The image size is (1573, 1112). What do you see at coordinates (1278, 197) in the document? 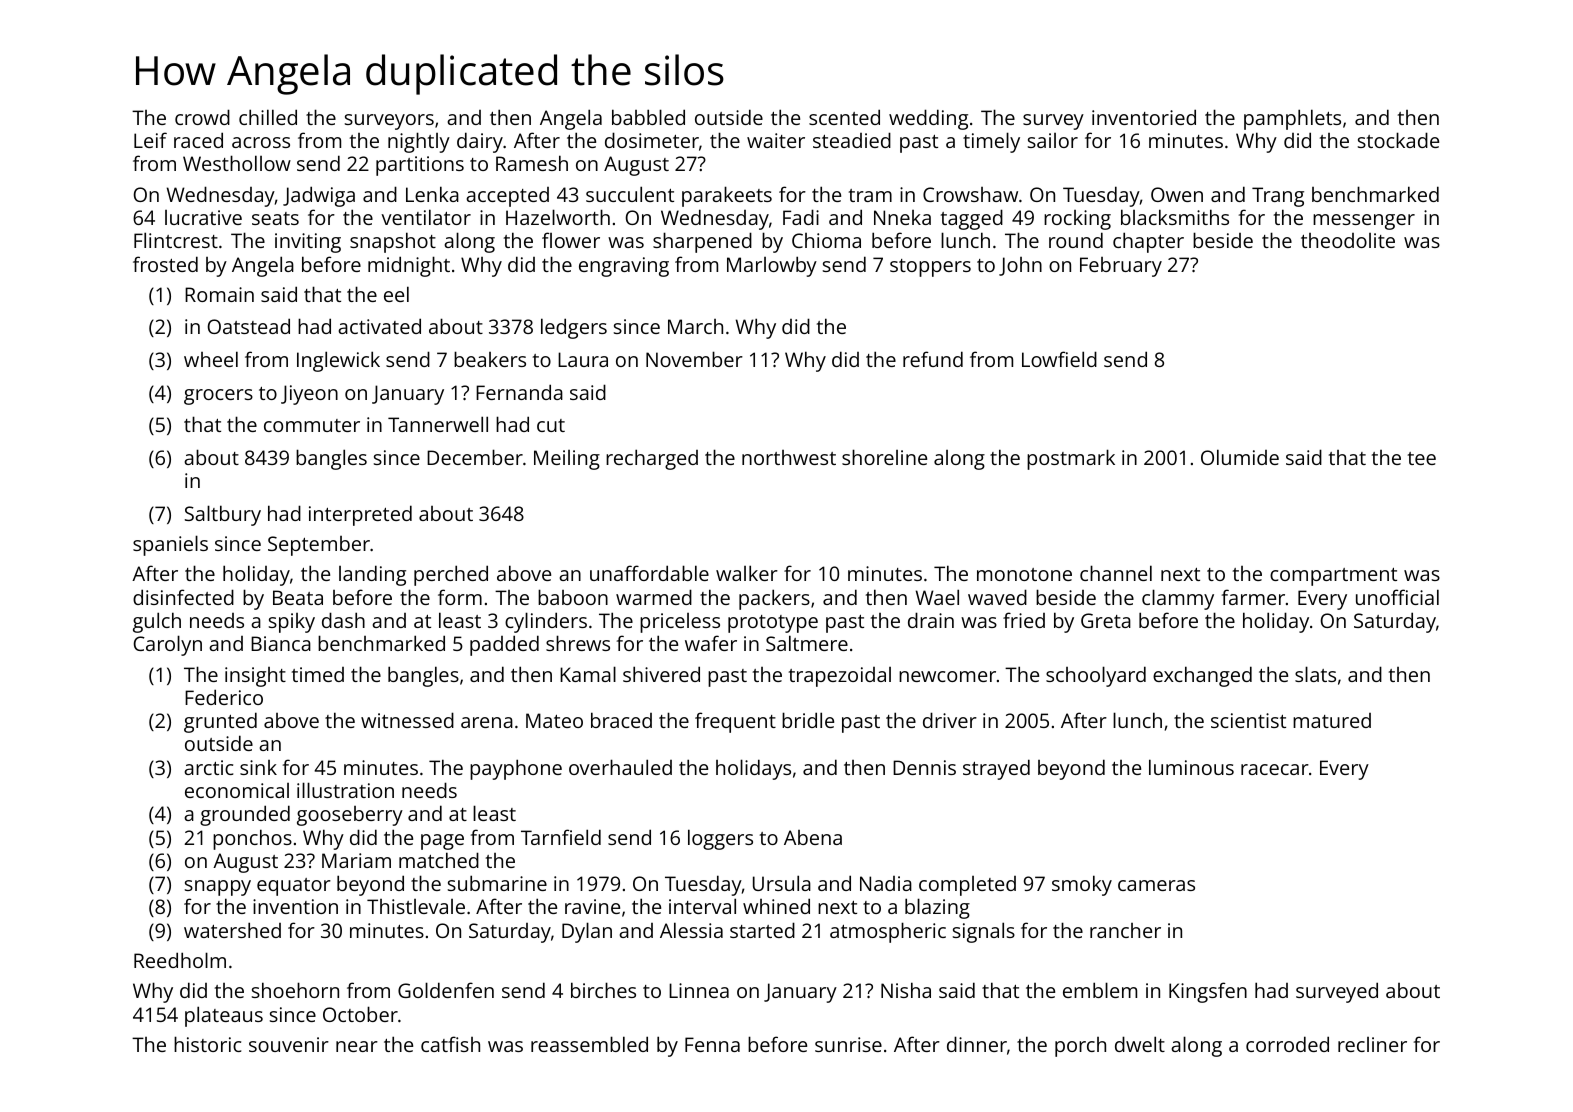
I see `Trang` at bounding box center [1278, 197].
